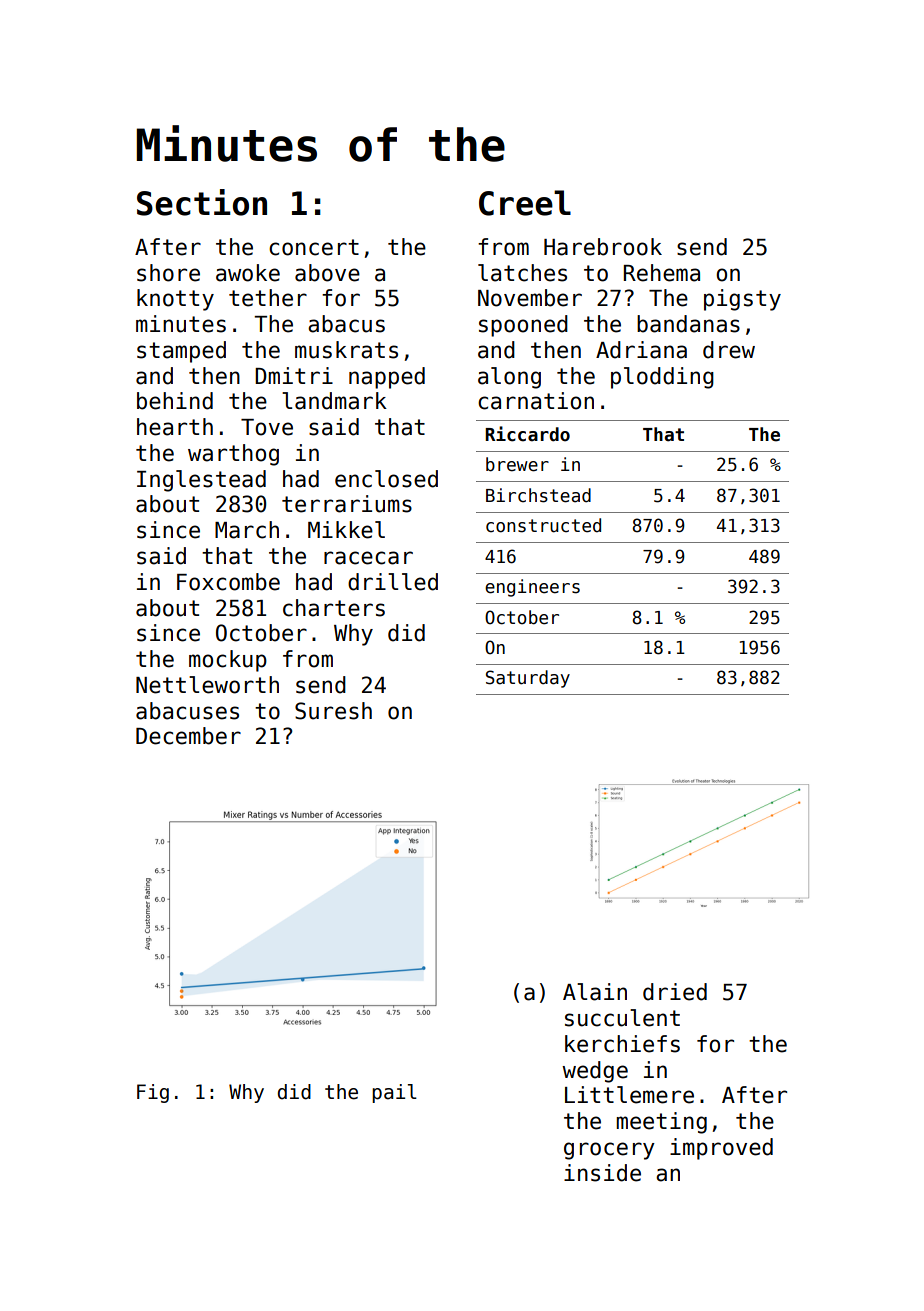 Image resolution: width=924 pixels, height=1311 pixels. What do you see at coordinates (729, 350) in the screenshot?
I see `drew` at bounding box center [729, 350].
